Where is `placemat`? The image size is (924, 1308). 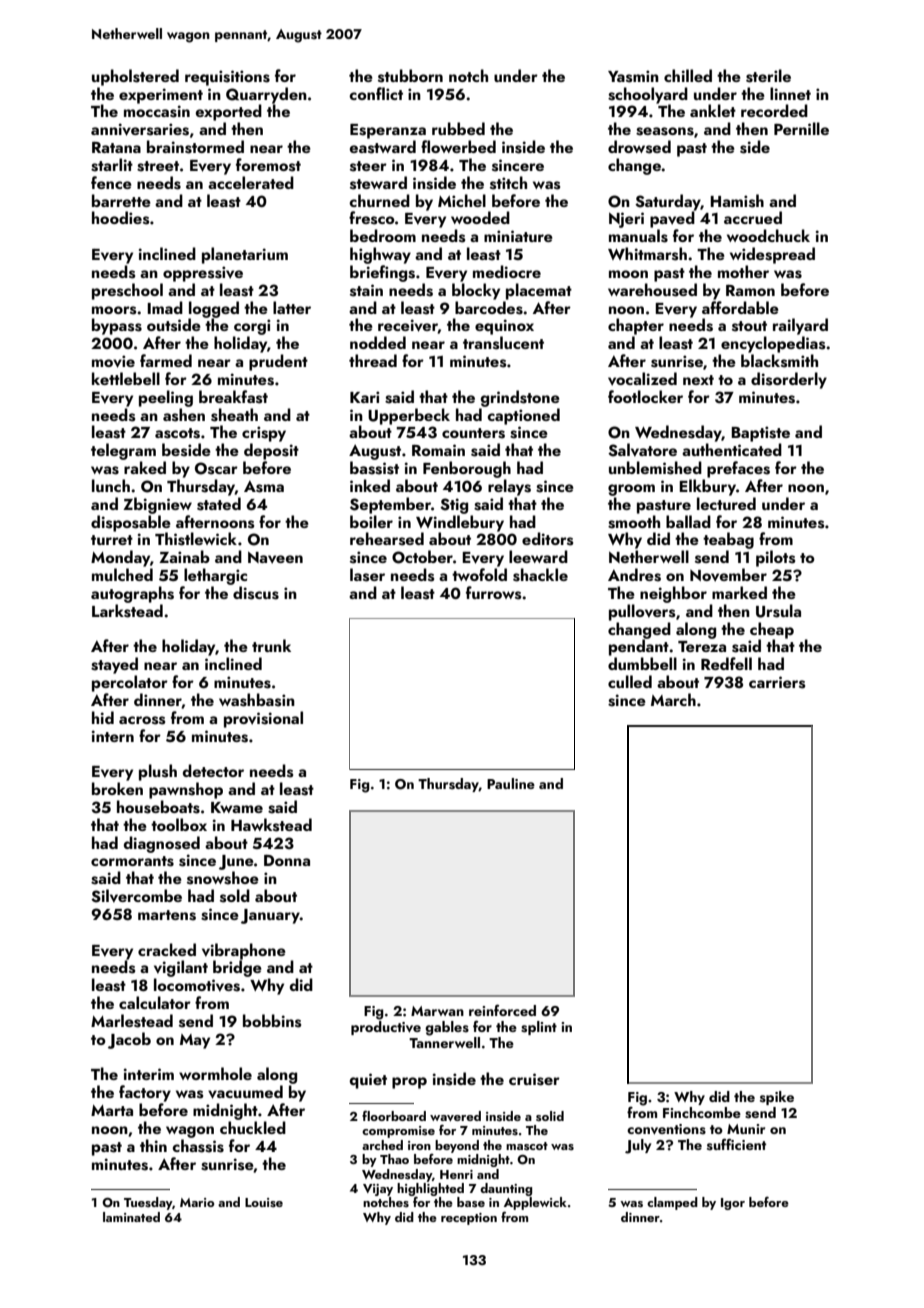
placemat is located at coordinates (539, 291).
